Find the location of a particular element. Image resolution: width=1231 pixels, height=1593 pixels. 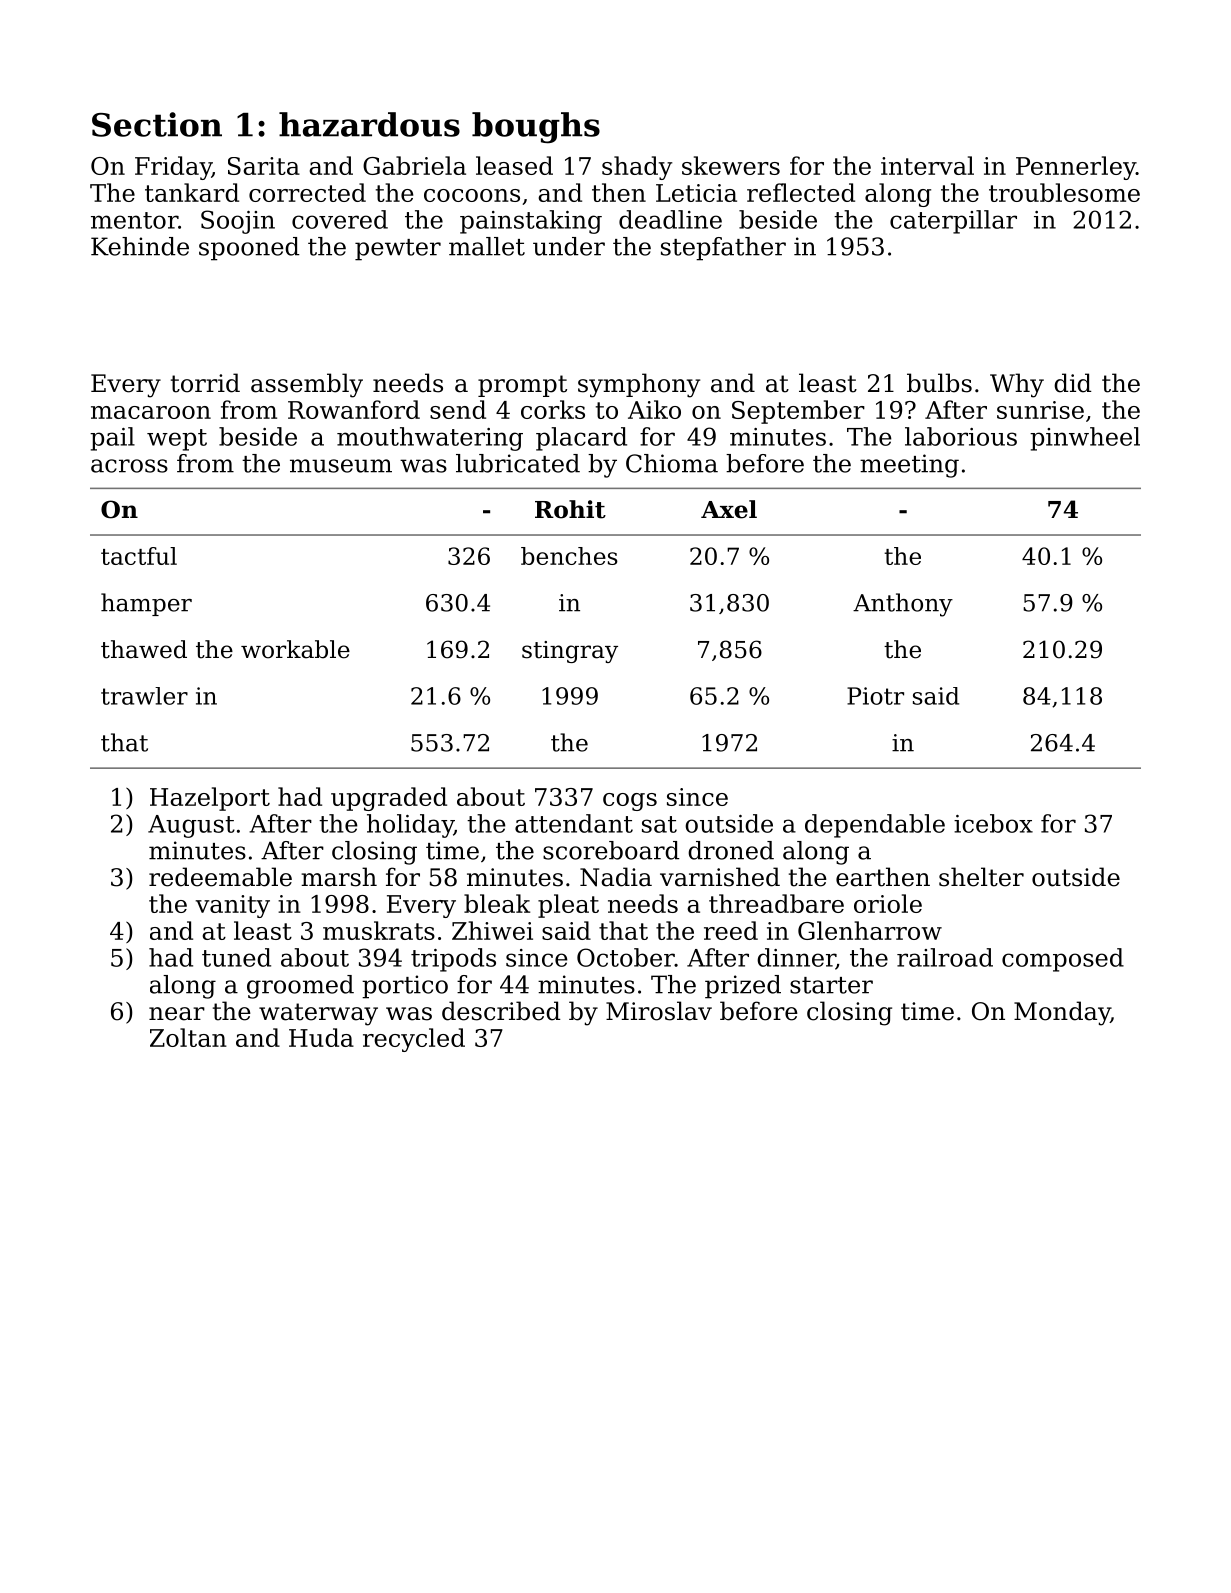

Anthony is located at coordinates (903, 605).
